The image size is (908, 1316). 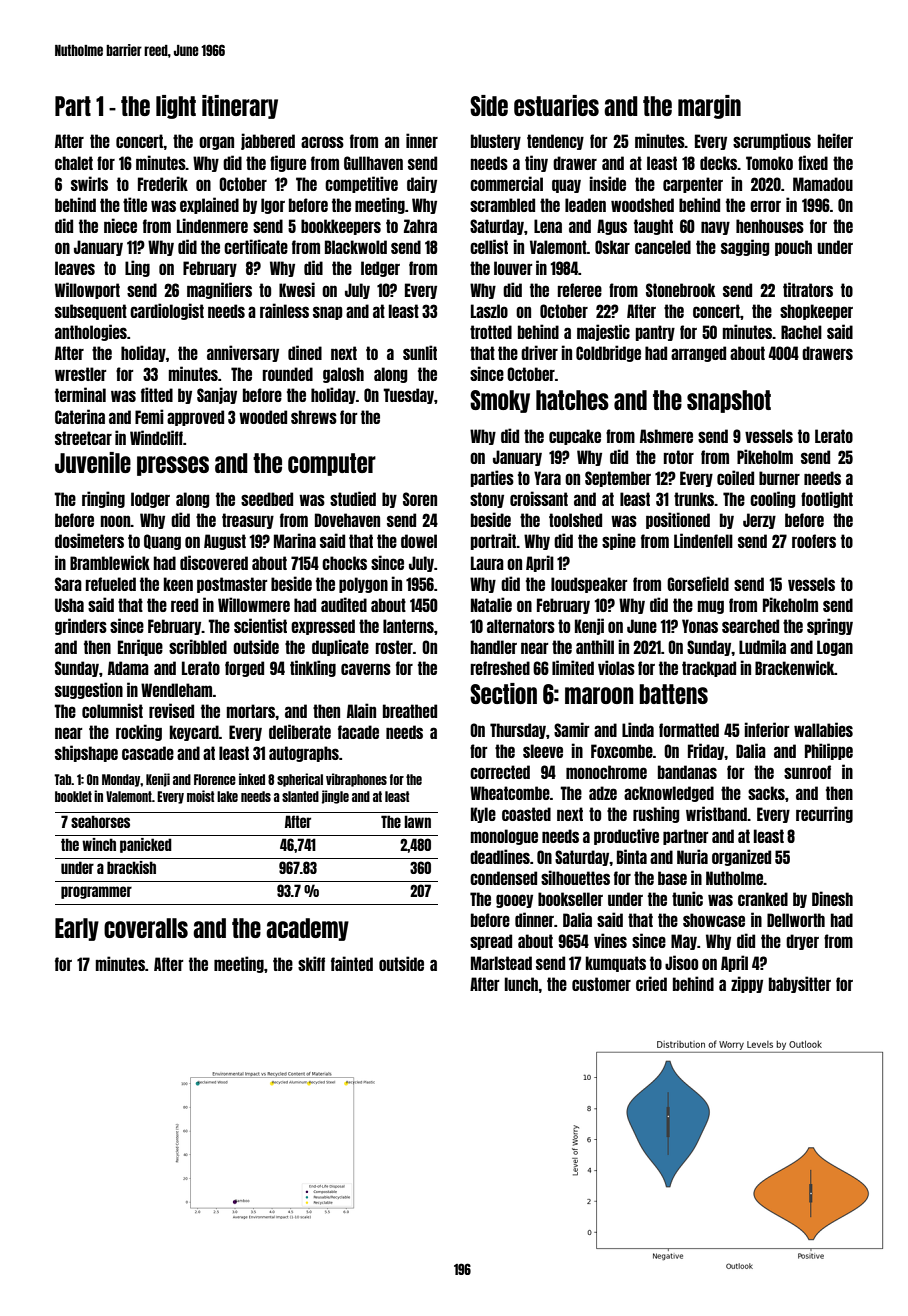 I want to click on gooey, so click(x=514, y=901).
